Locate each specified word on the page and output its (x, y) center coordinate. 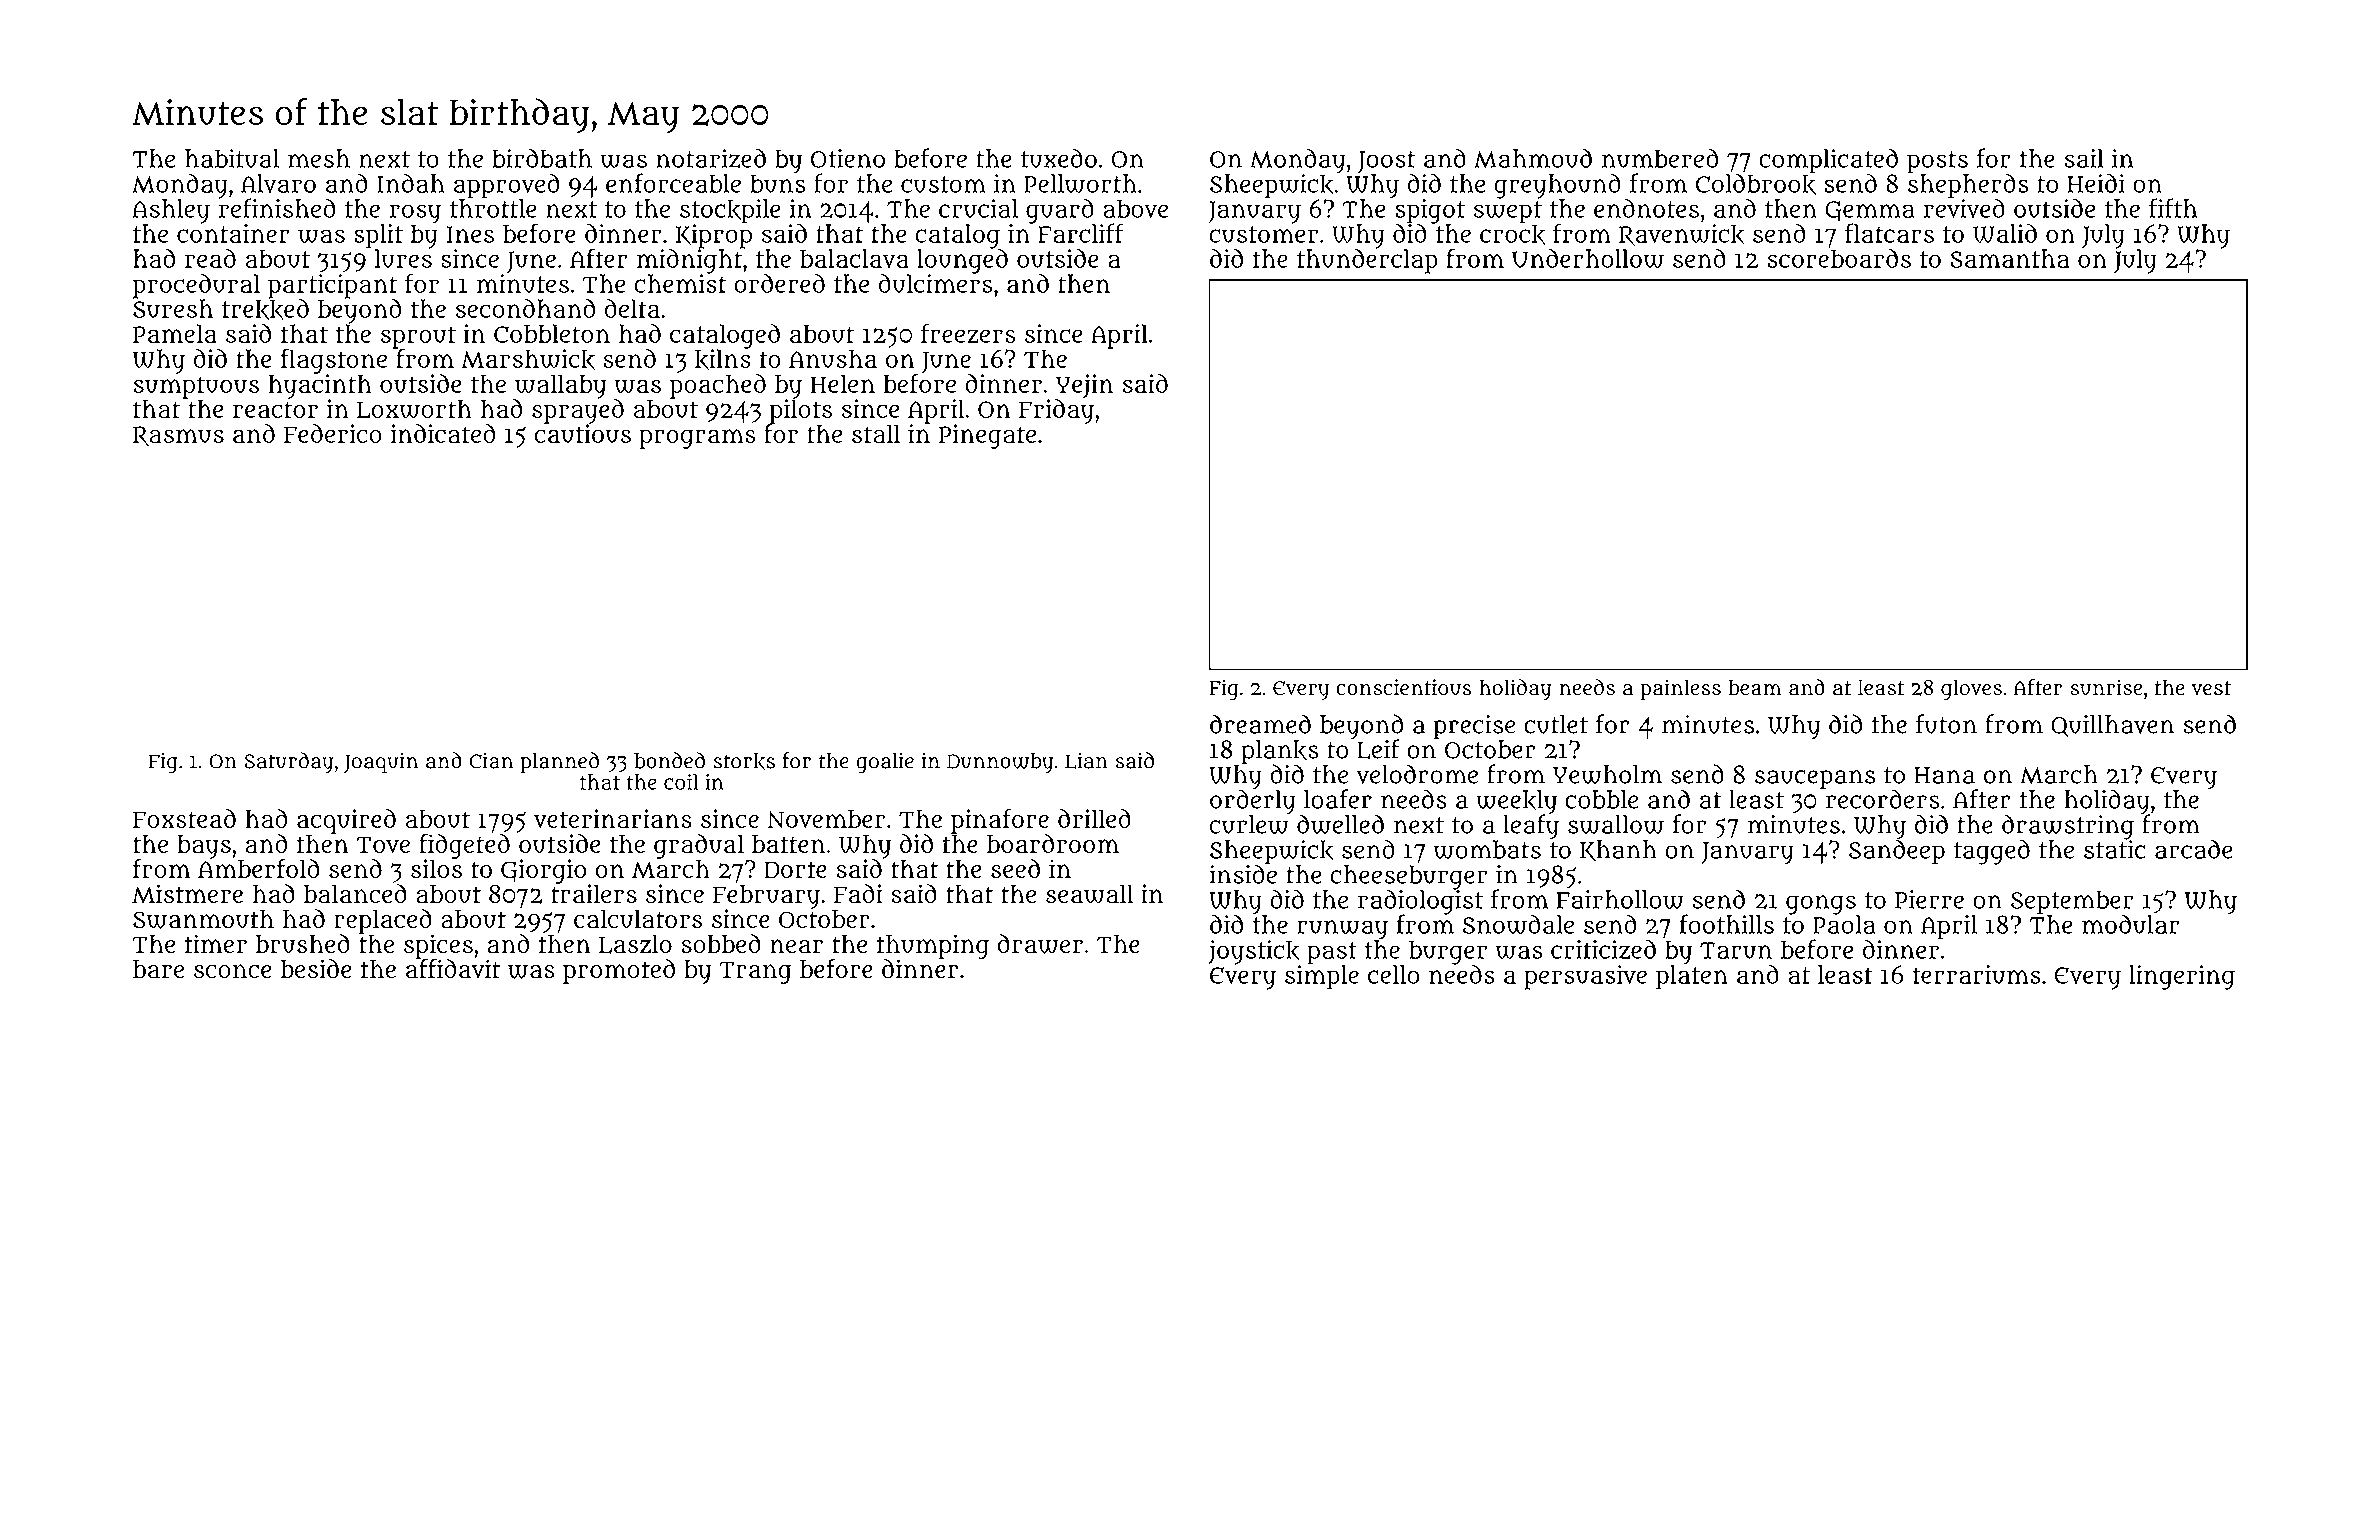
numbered (1660, 158)
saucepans (1815, 780)
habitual (232, 158)
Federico (333, 433)
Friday (1056, 411)
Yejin (1084, 386)
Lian (1086, 760)
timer (216, 943)
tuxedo (1059, 158)
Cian (491, 760)
